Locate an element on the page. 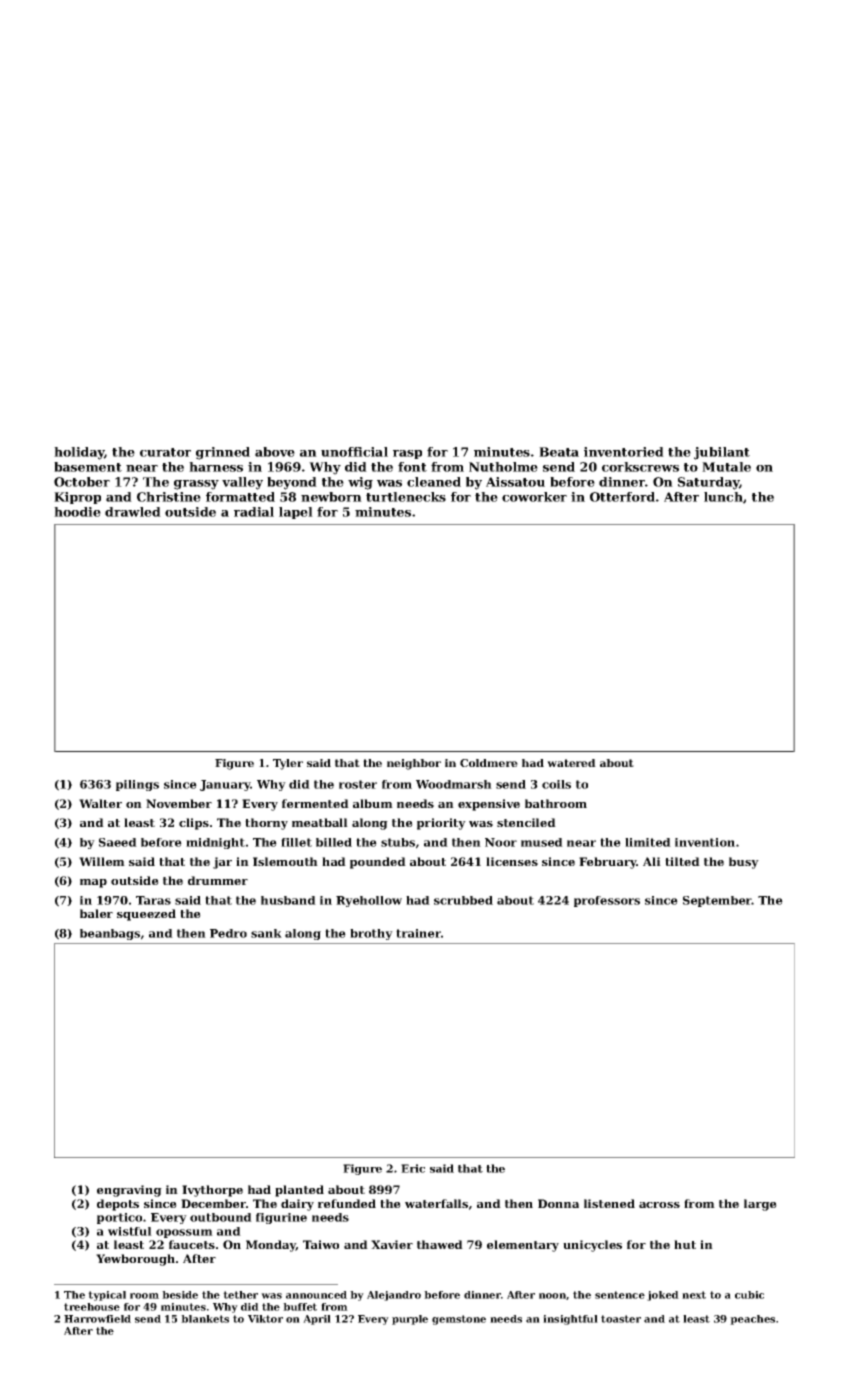 The width and height of the image is (849, 1400). purple is located at coordinates (410, 1320).
